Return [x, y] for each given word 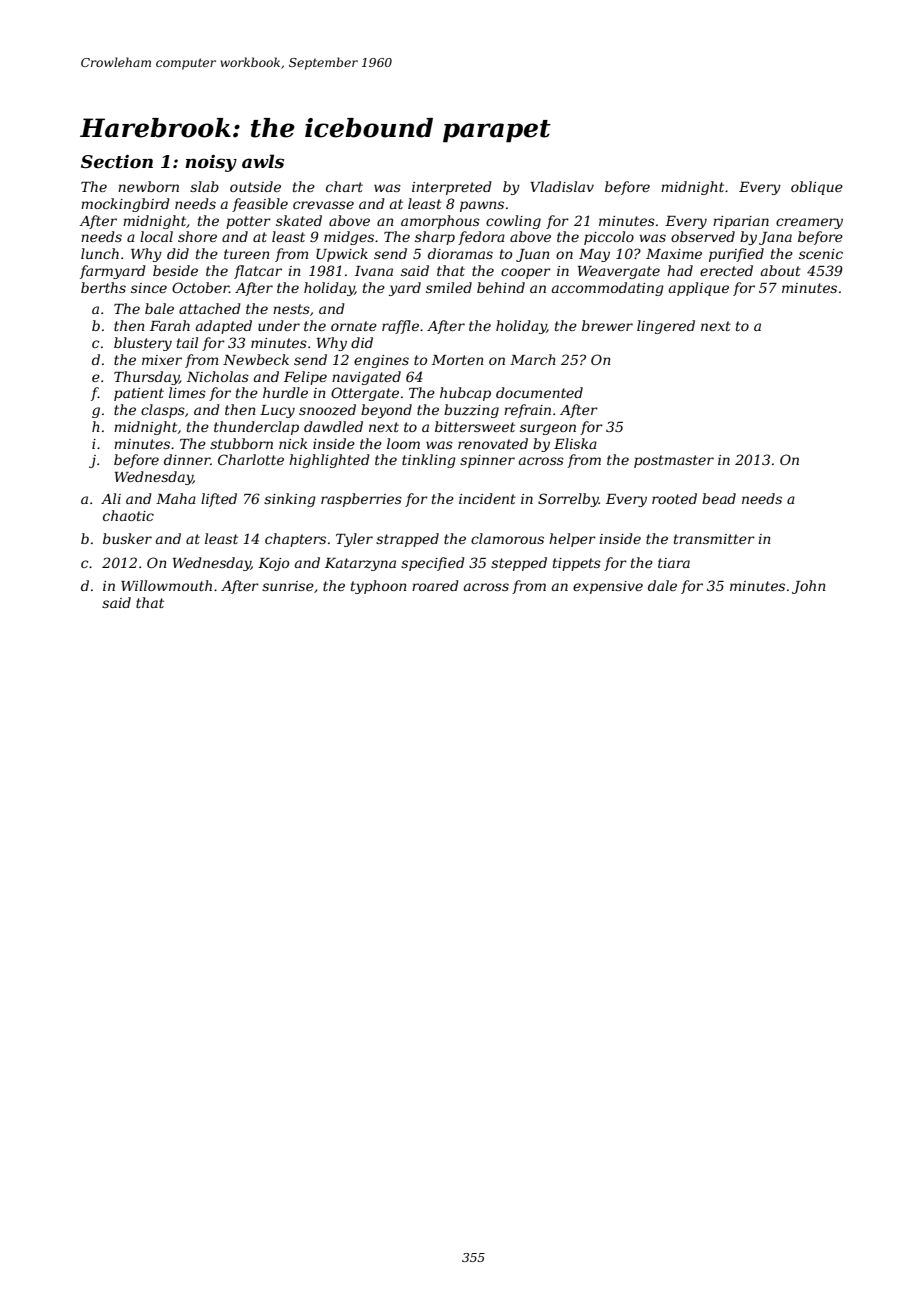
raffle [400, 327]
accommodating [608, 289]
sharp [435, 238]
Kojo [273, 564]
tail [187, 342]
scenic [821, 254]
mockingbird [125, 205]
